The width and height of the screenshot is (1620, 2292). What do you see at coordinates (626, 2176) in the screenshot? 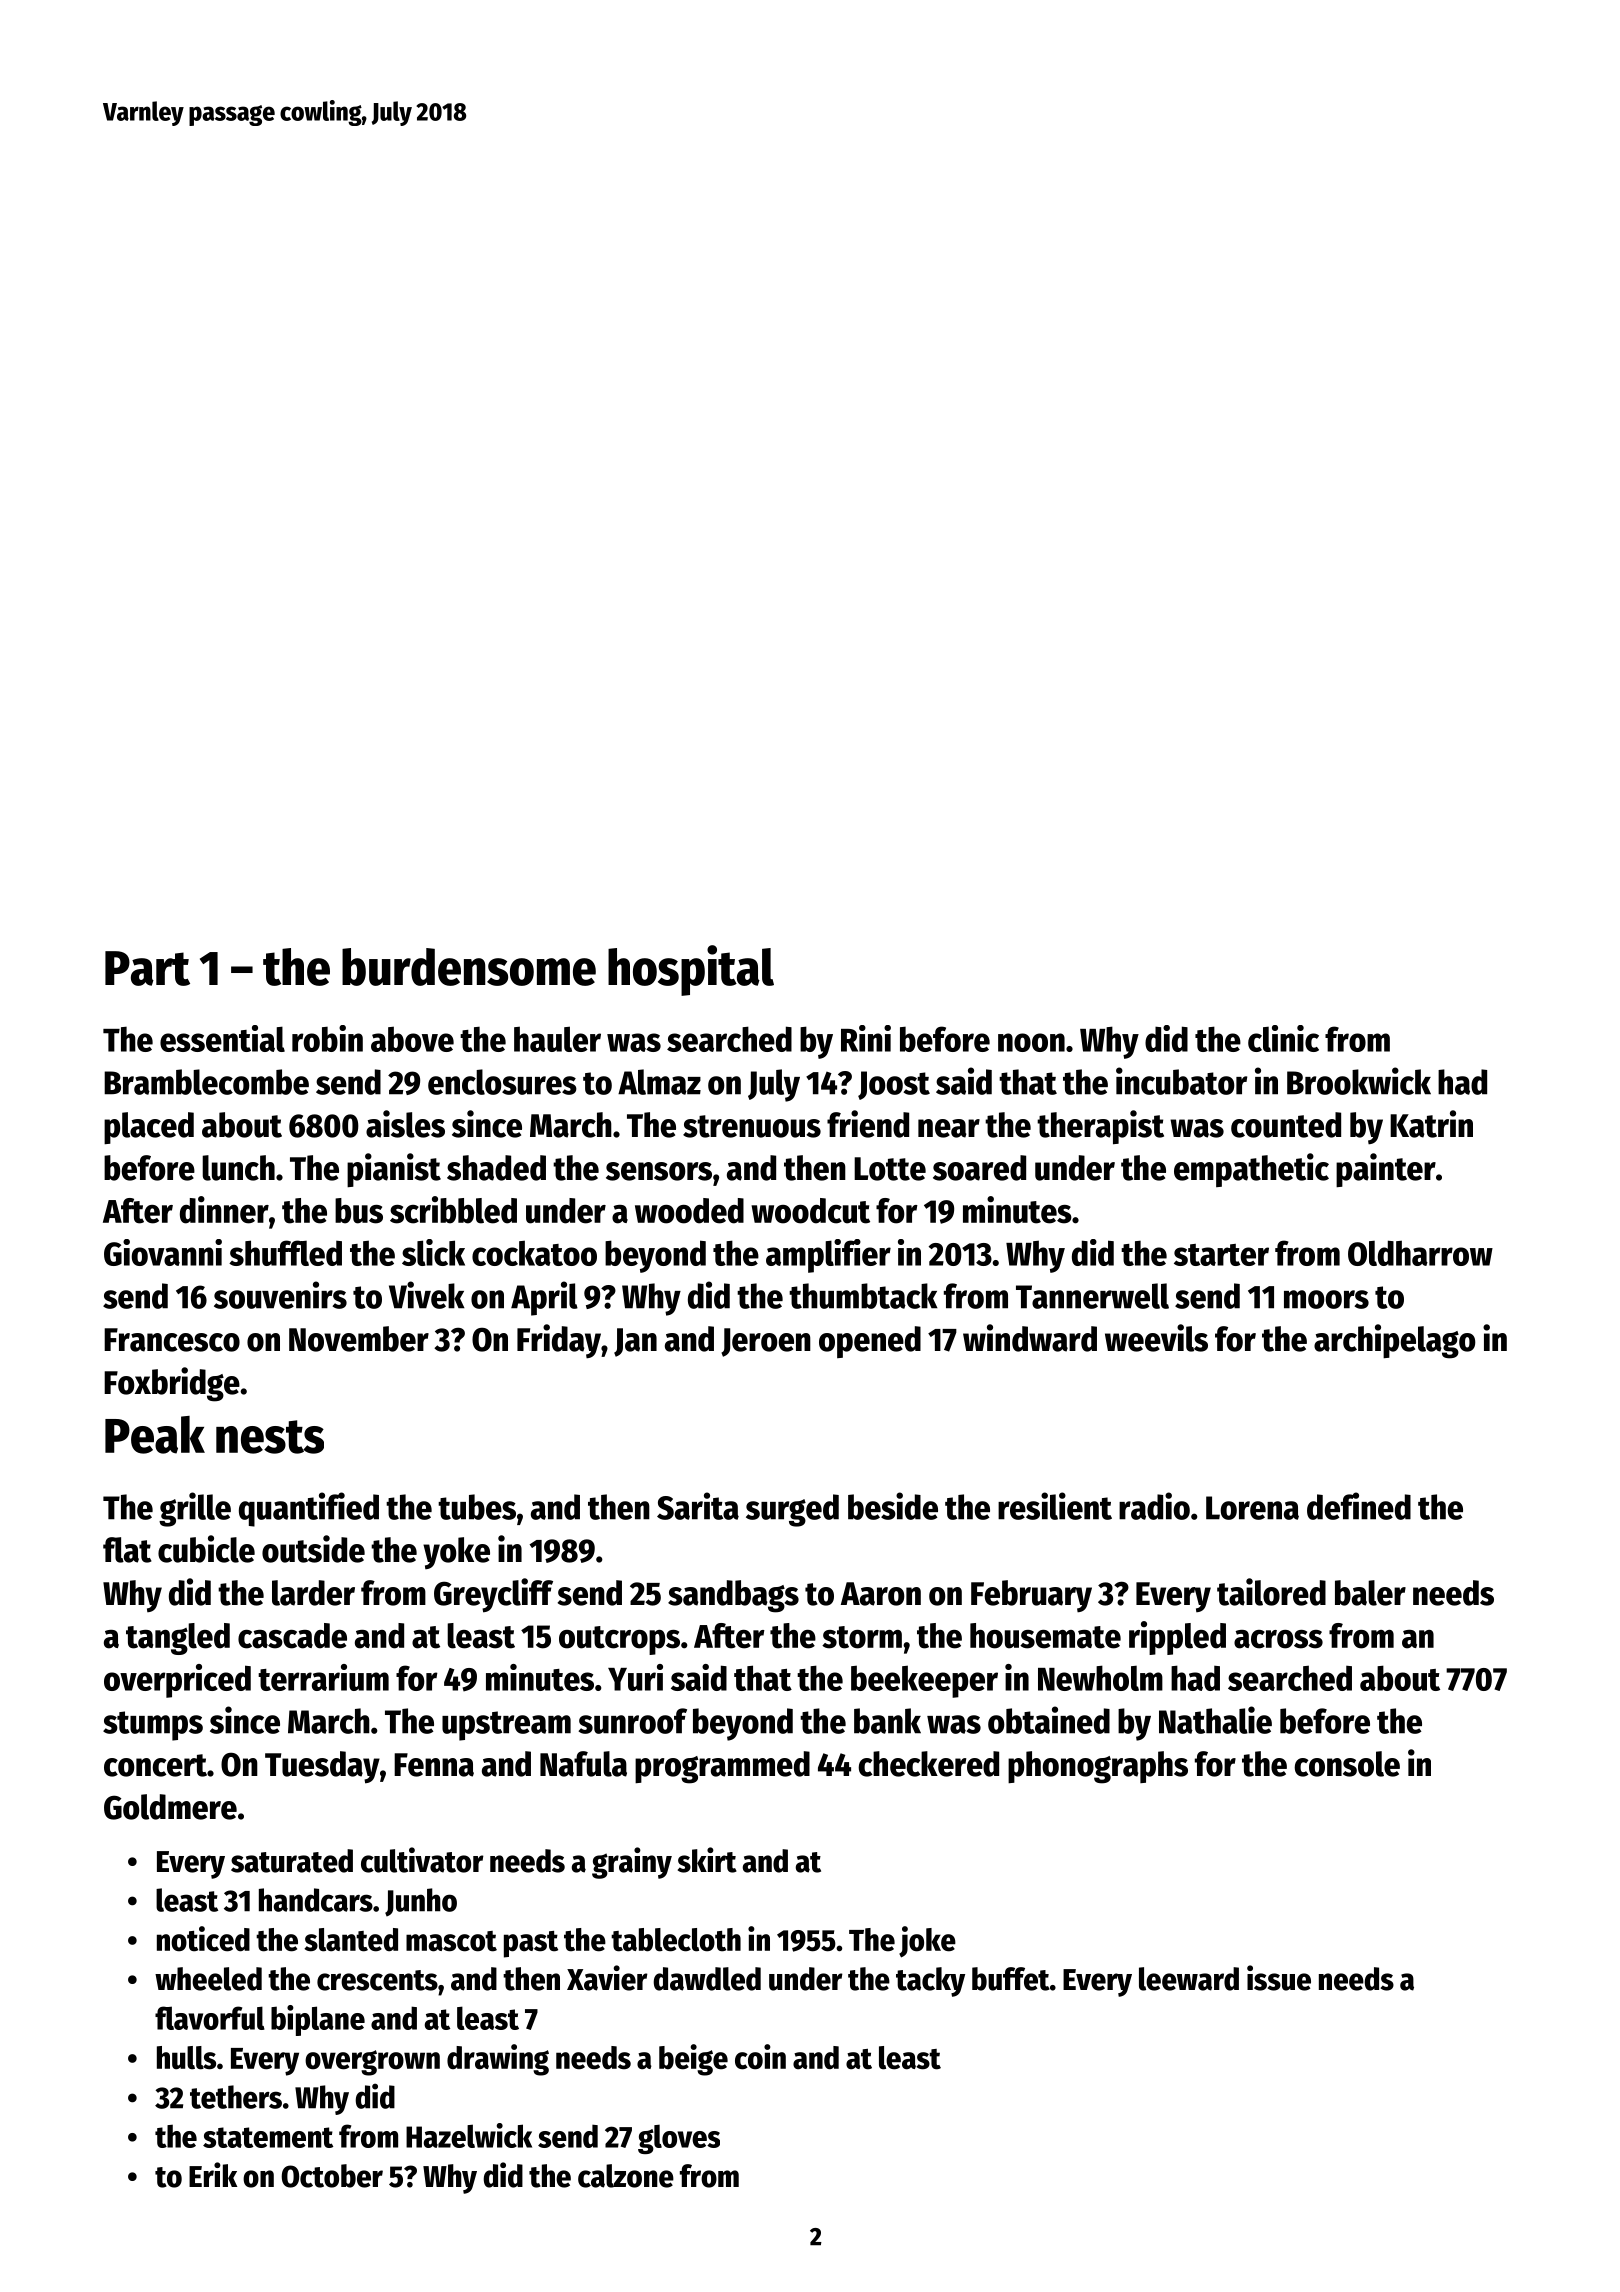
I see `calzone` at bounding box center [626, 2176].
